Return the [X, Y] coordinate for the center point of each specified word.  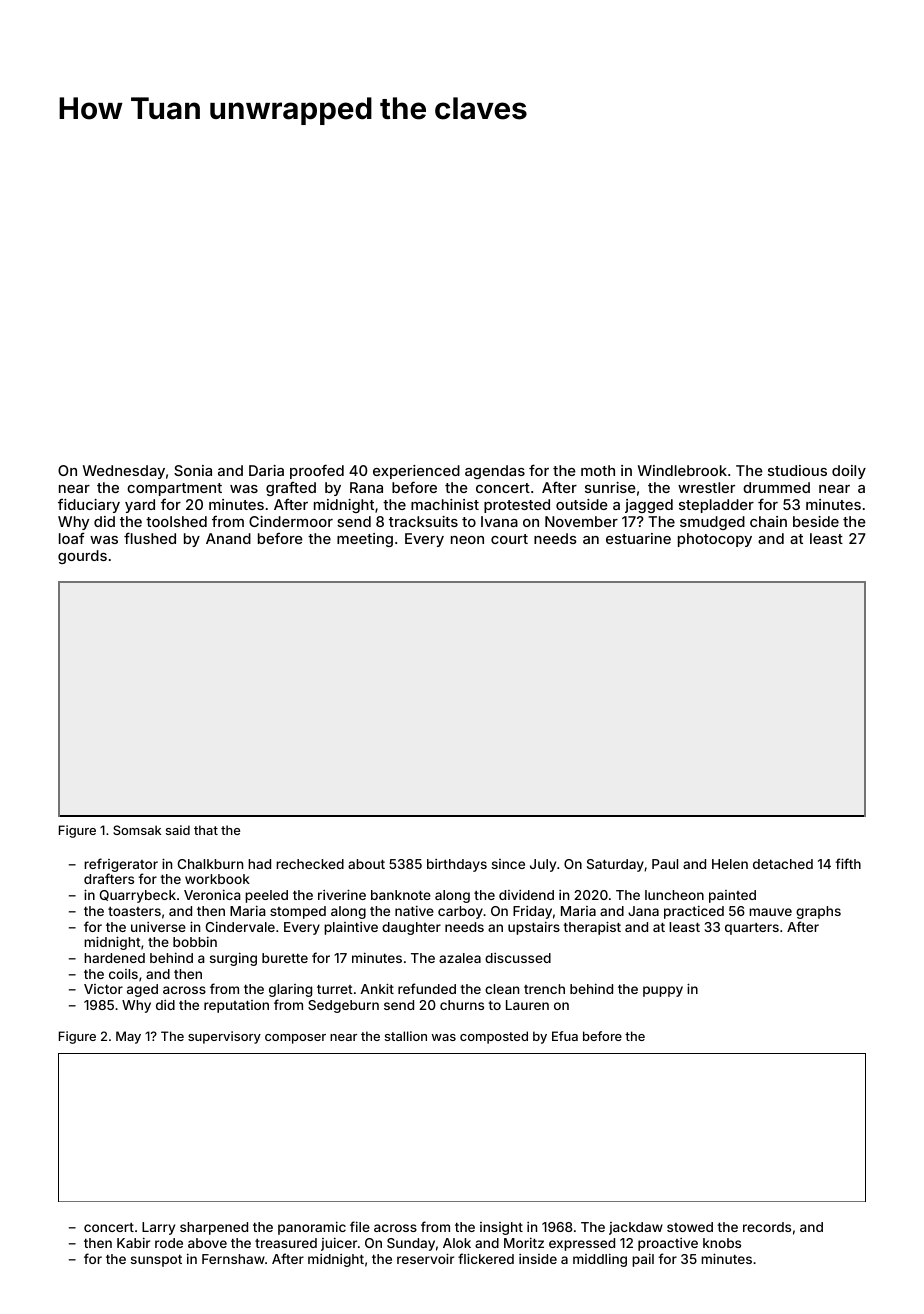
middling [600, 1260]
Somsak [137, 830]
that [206, 830]
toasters [134, 911]
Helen [730, 864]
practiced [694, 912]
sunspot [156, 1261]
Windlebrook [682, 470]
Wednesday [124, 472]
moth [598, 470]
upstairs [534, 928]
